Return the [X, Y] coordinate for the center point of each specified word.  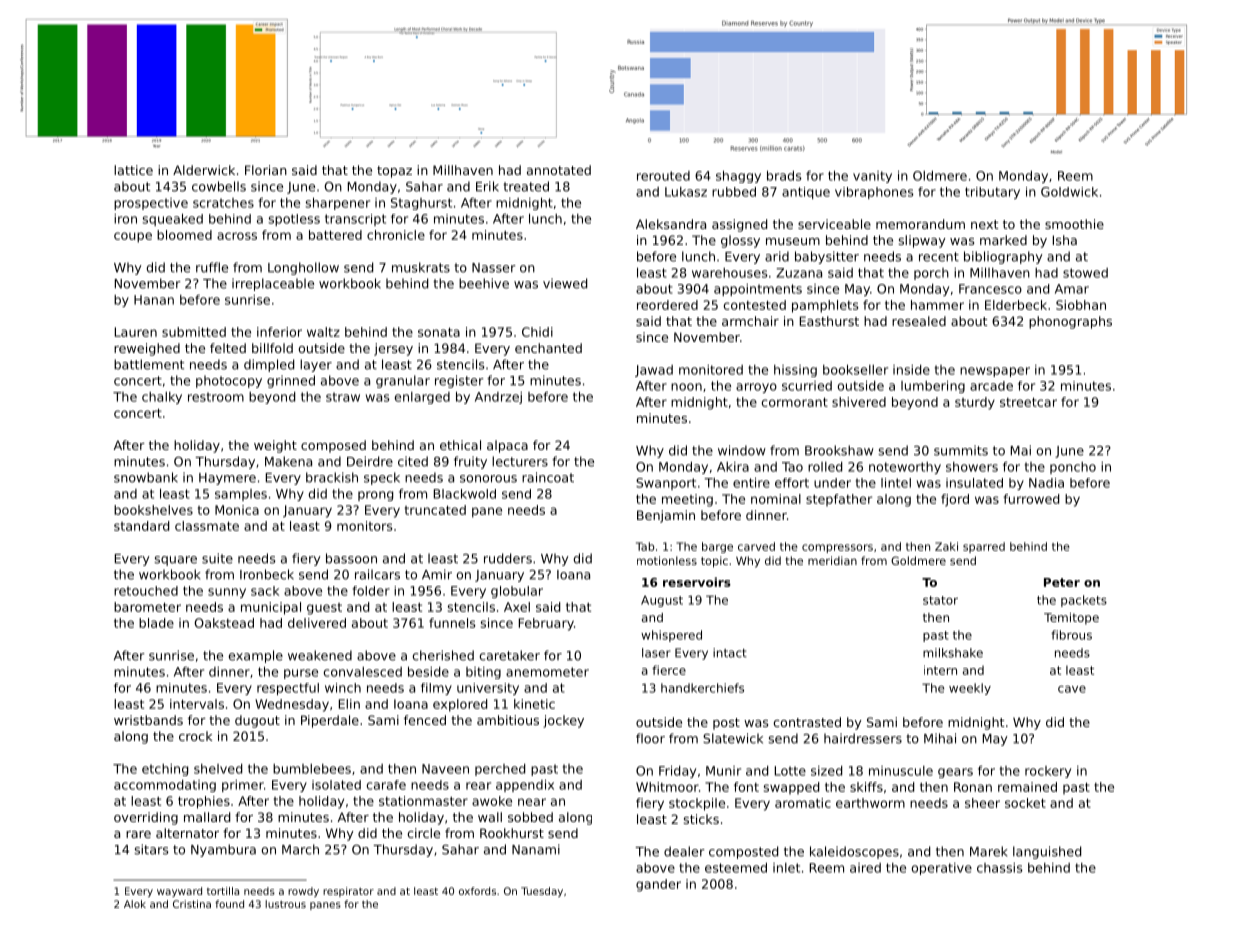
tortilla [223, 891]
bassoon [351, 558]
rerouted [663, 176]
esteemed [736, 868]
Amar [1072, 289]
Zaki [946, 546]
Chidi [537, 332]
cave [1072, 689]
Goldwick [1069, 192]
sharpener [337, 203]
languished [1047, 852]
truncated [435, 510]
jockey [563, 721]
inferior [279, 332]
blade [156, 623]
